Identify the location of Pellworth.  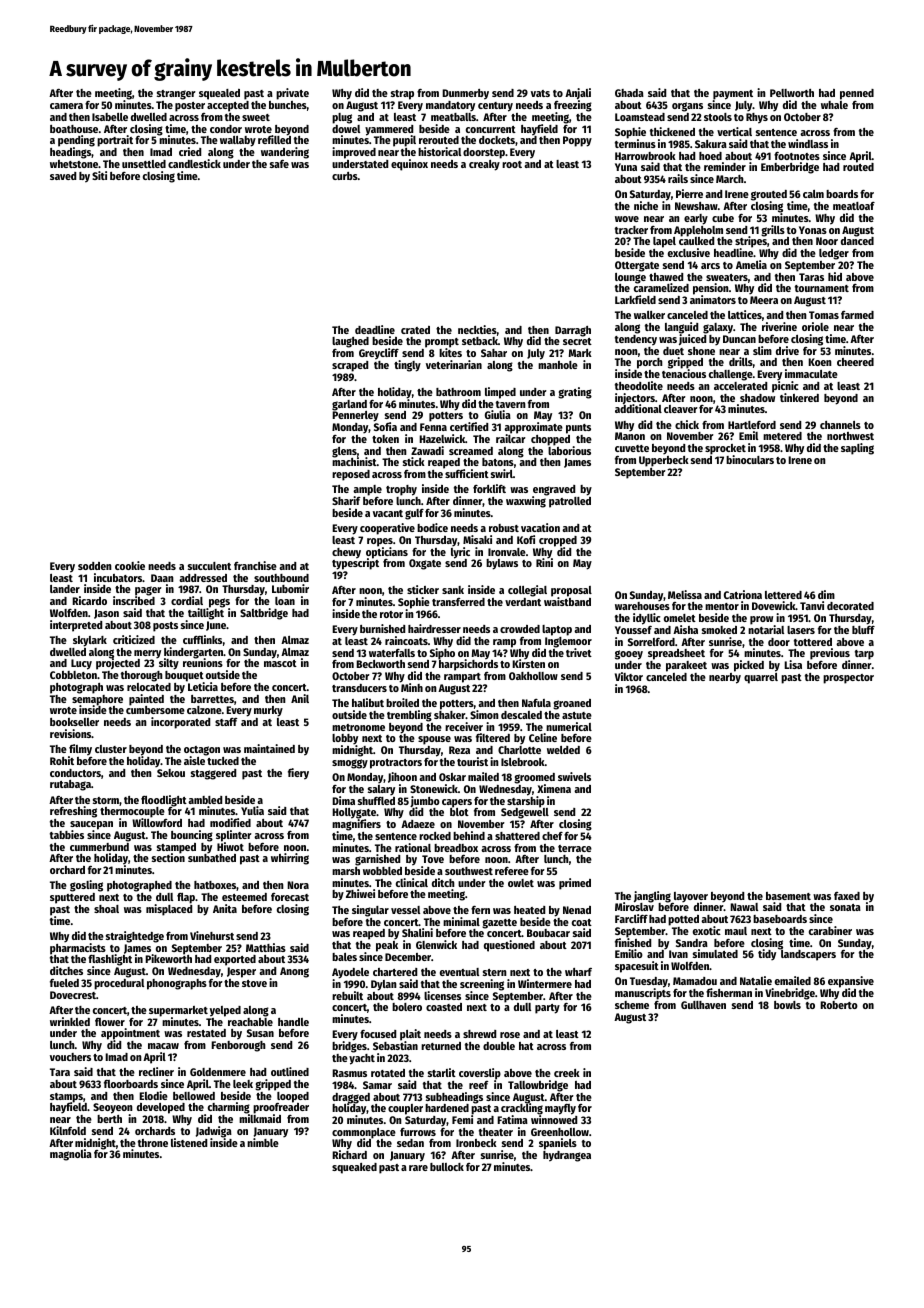
(792, 93).
